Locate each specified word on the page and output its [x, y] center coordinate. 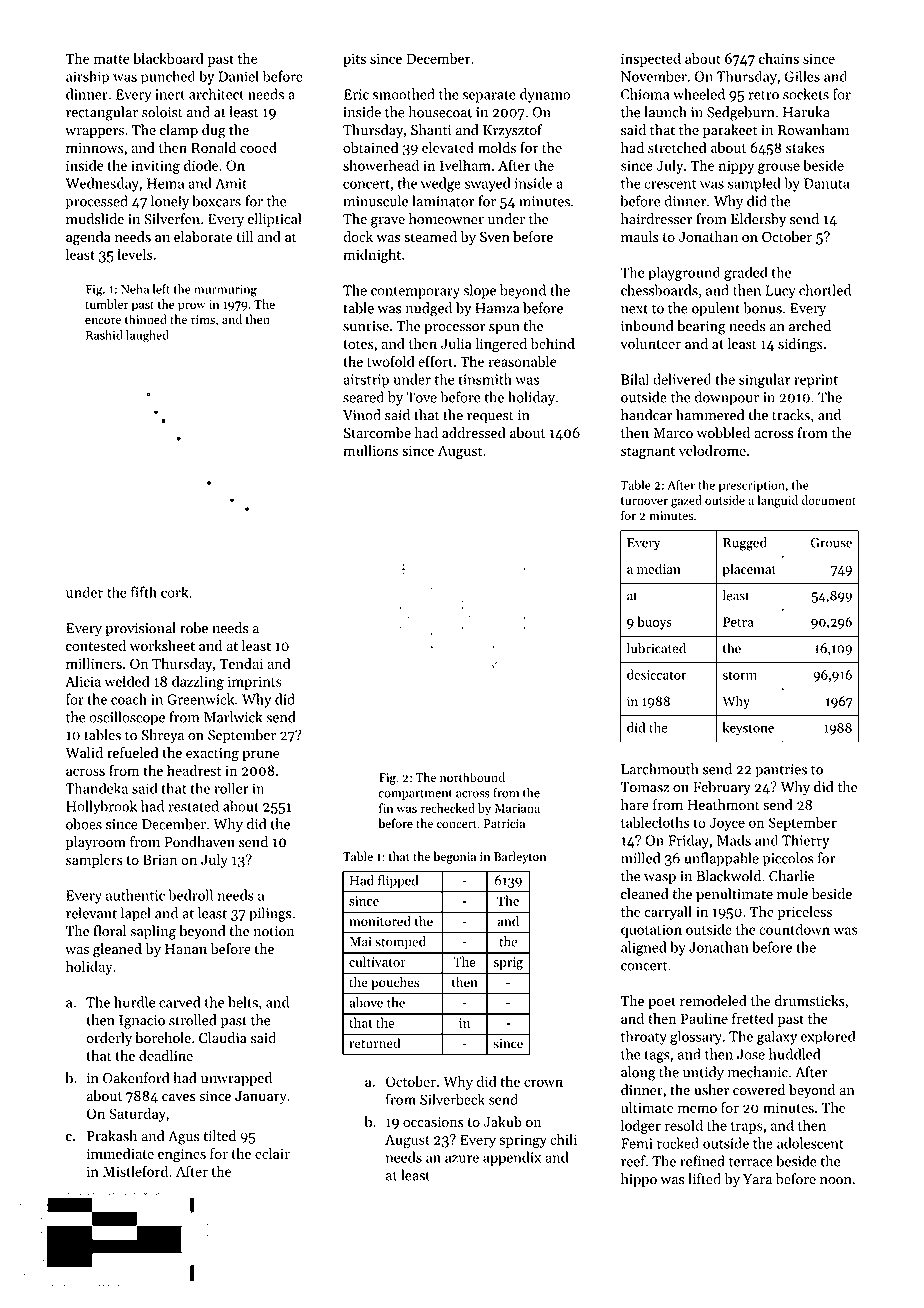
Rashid [104, 335]
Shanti [431, 130]
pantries [781, 771]
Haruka [806, 112]
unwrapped [236, 1079]
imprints [255, 683]
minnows [94, 148]
